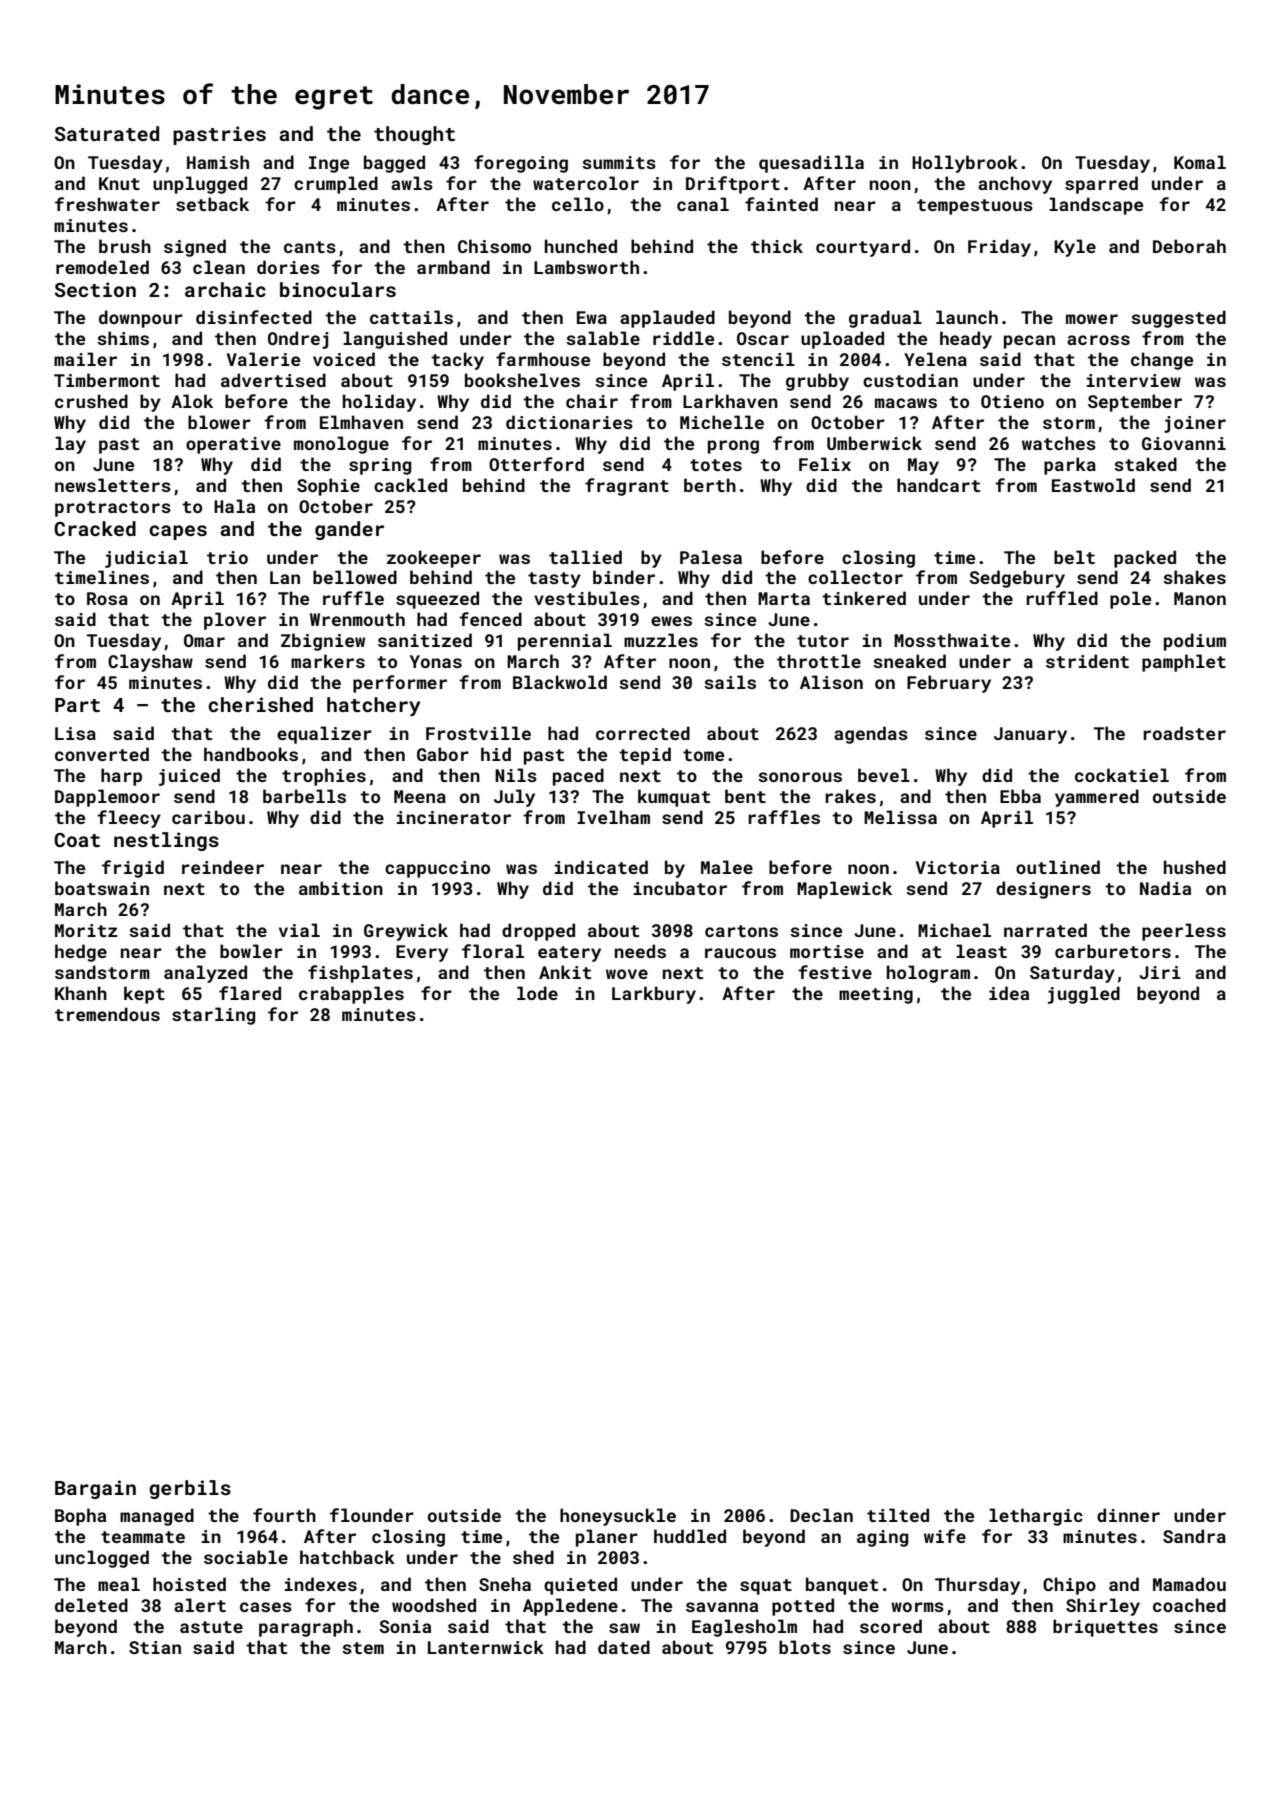  Describe the element at coordinates (1184, 733) in the screenshot. I see `roadster` at that location.
